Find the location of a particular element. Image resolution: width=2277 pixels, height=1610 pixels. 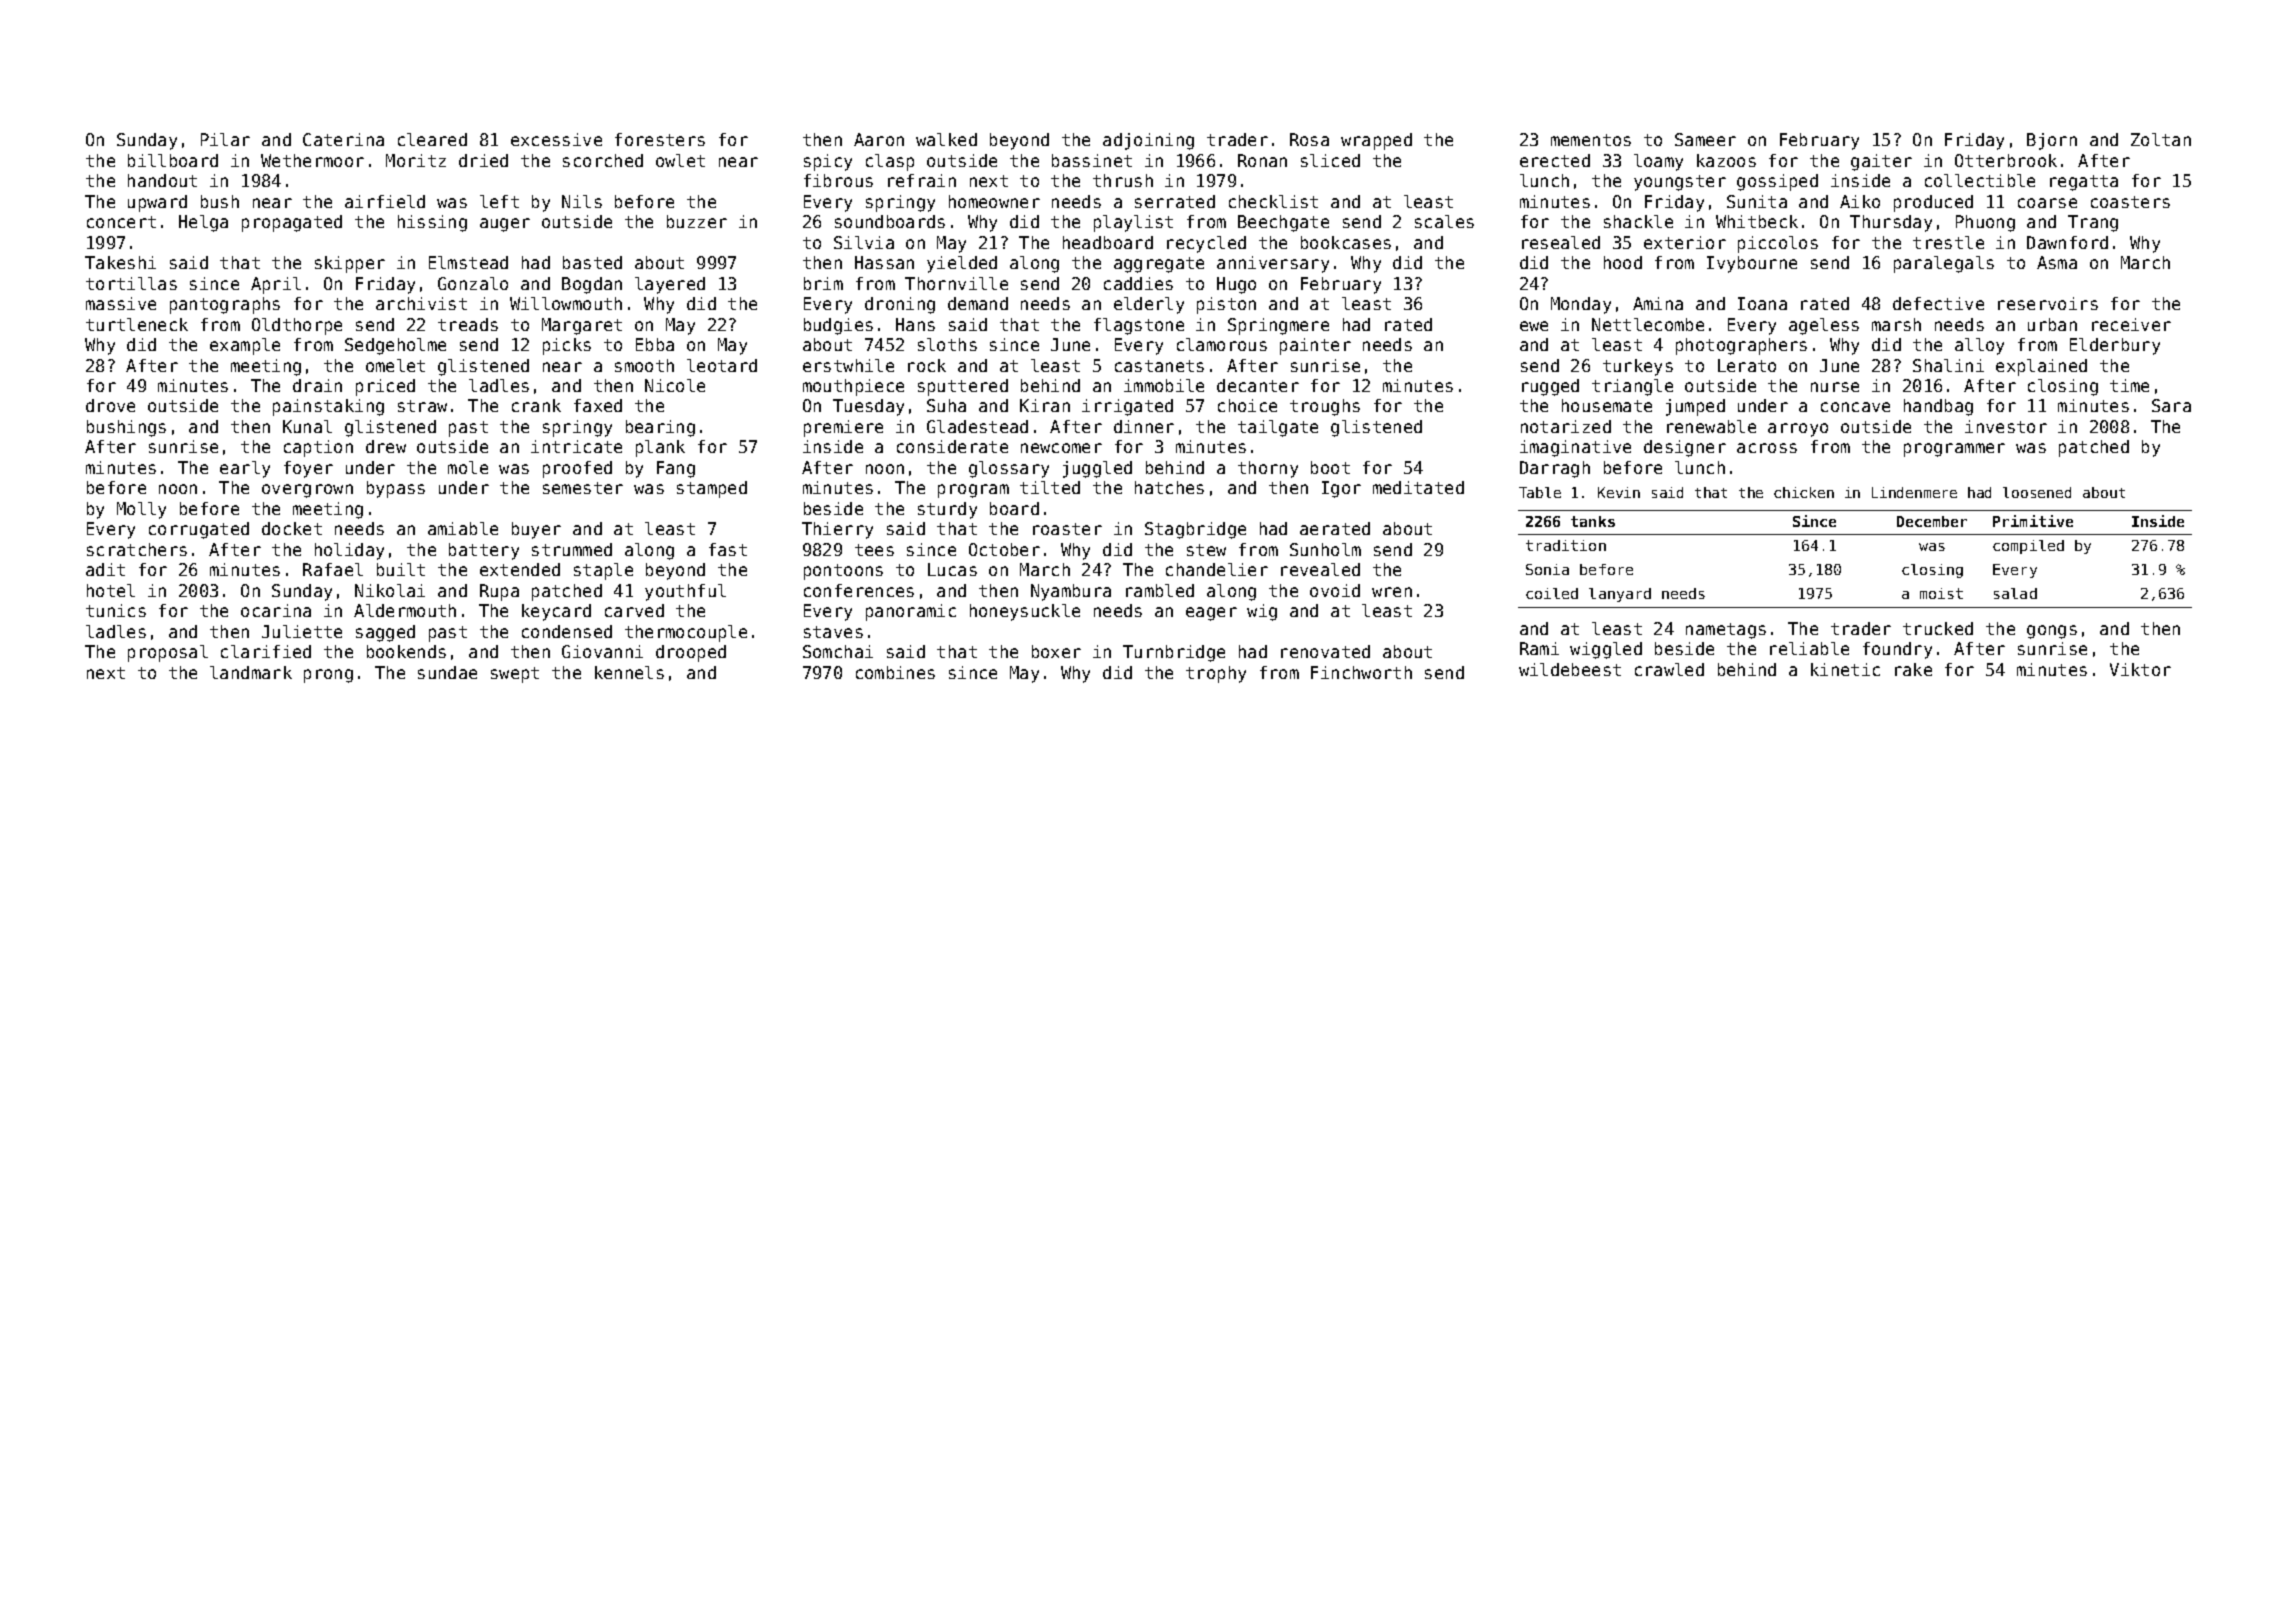

scratchers is located at coordinates (137, 549).
